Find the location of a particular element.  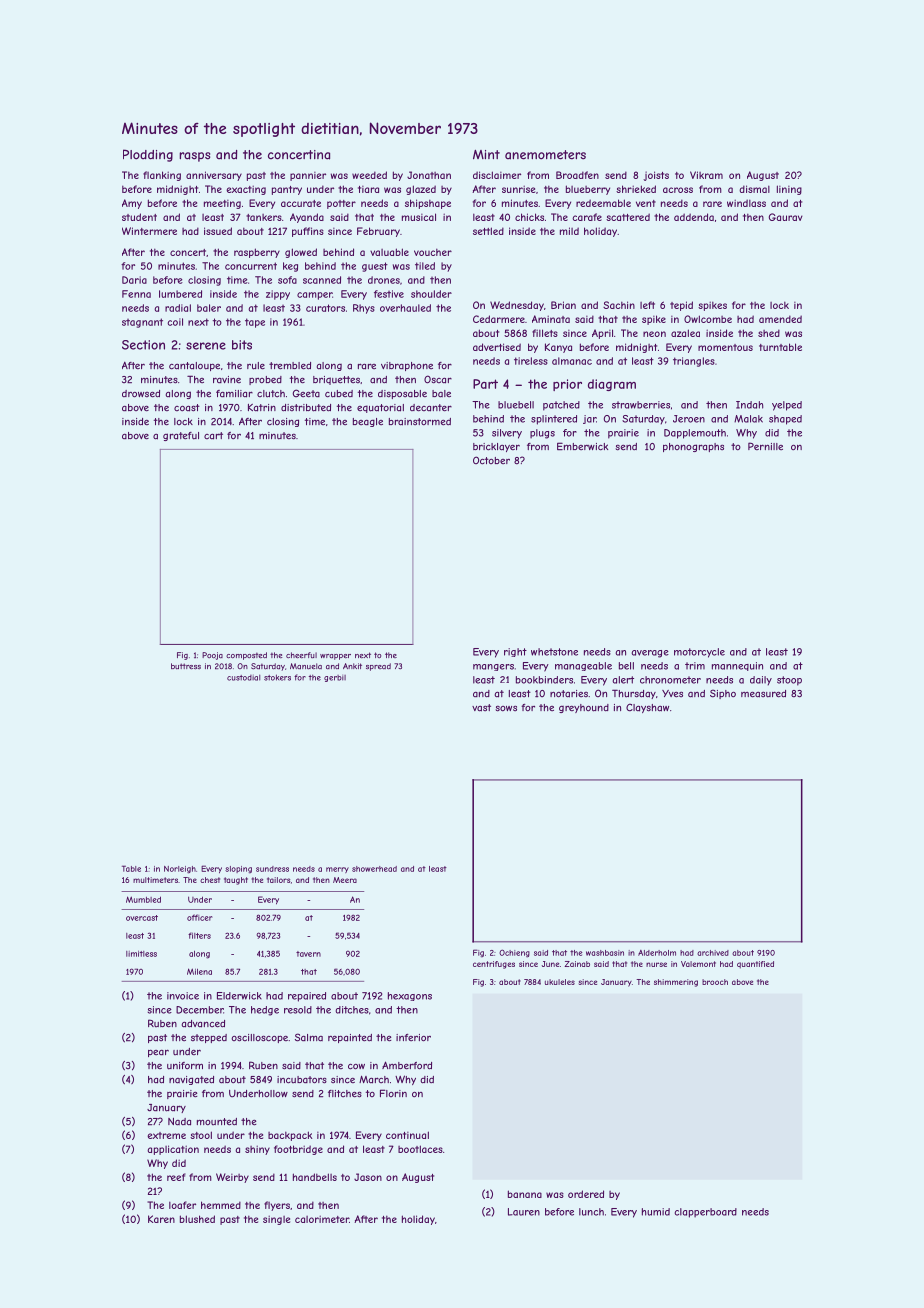

Zainab is located at coordinates (577, 964).
